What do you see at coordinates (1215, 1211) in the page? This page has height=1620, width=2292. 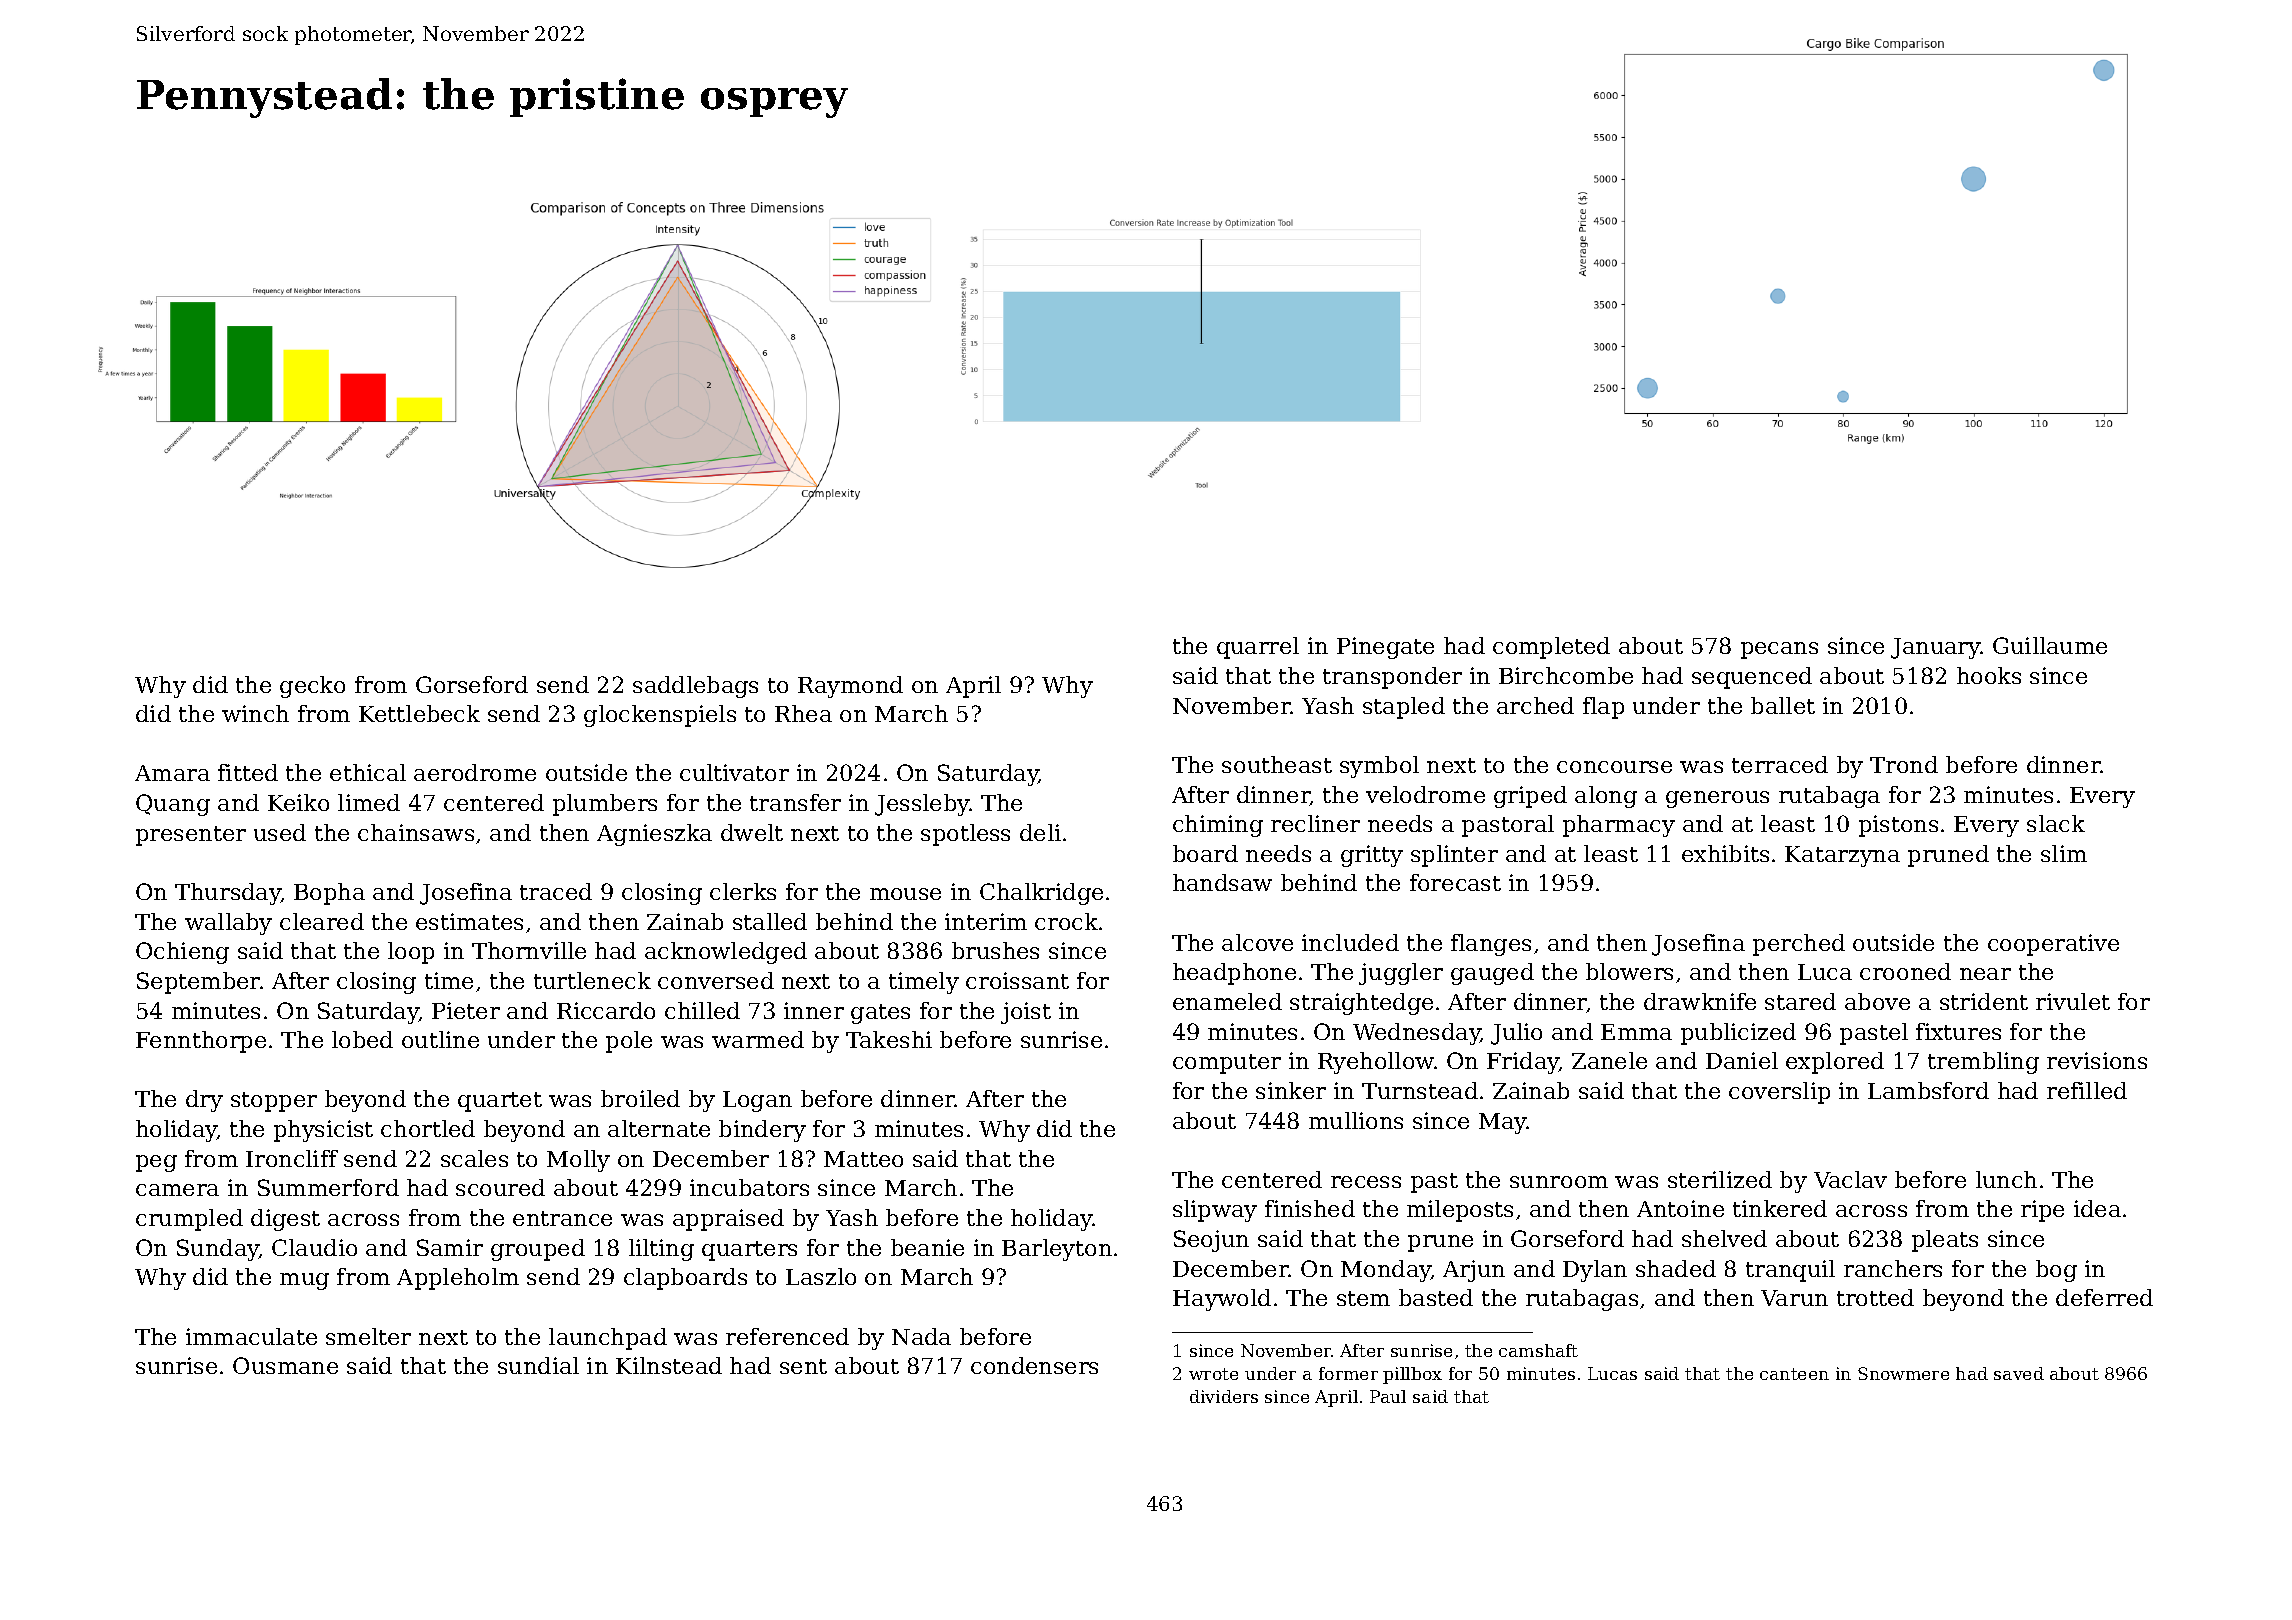 I see `slipway` at bounding box center [1215, 1211].
